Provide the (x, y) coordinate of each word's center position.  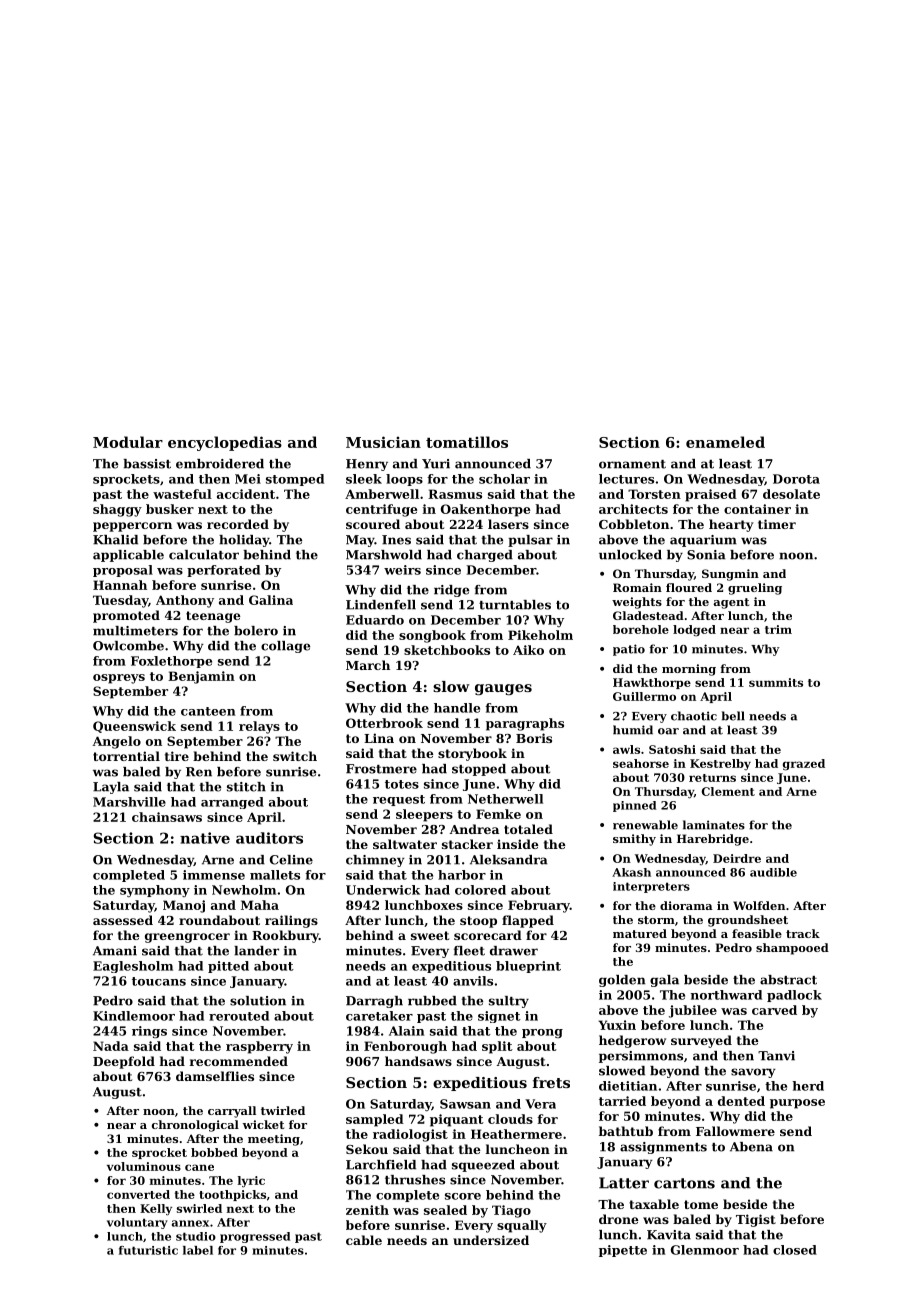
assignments (663, 1148)
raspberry (259, 1047)
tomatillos (467, 442)
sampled (375, 1120)
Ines (396, 540)
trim (778, 629)
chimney (375, 861)
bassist (147, 464)
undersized (491, 1240)
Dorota (796, 479)
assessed (123, 920)
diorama (686, 905)
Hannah (120, 585)
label (198, 1250)
